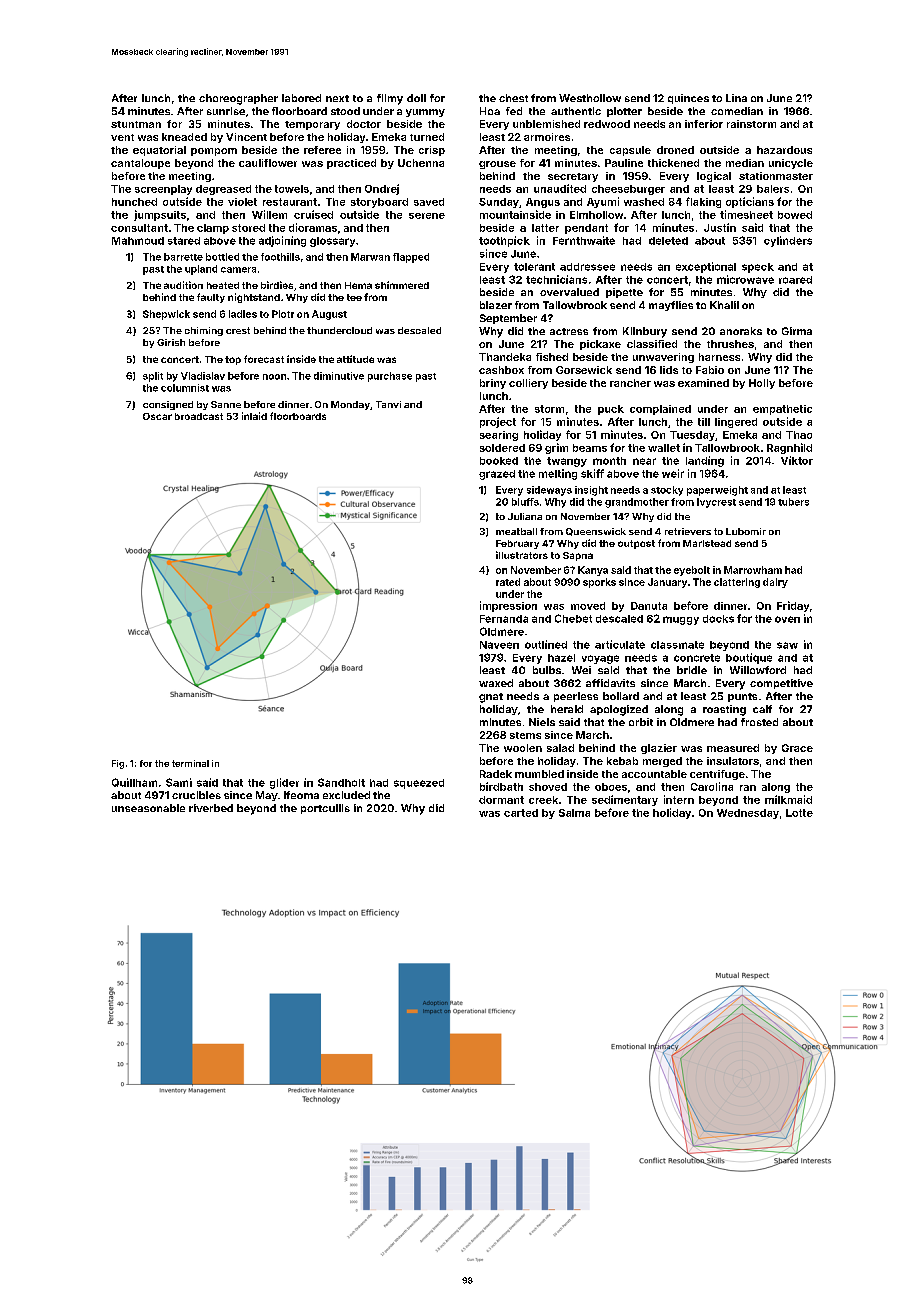 The height and width of the screenshot is (1308, 924). Describe the element at coordinates (160, 215) in the screenshot. I see `jumpsuits` at that location.
